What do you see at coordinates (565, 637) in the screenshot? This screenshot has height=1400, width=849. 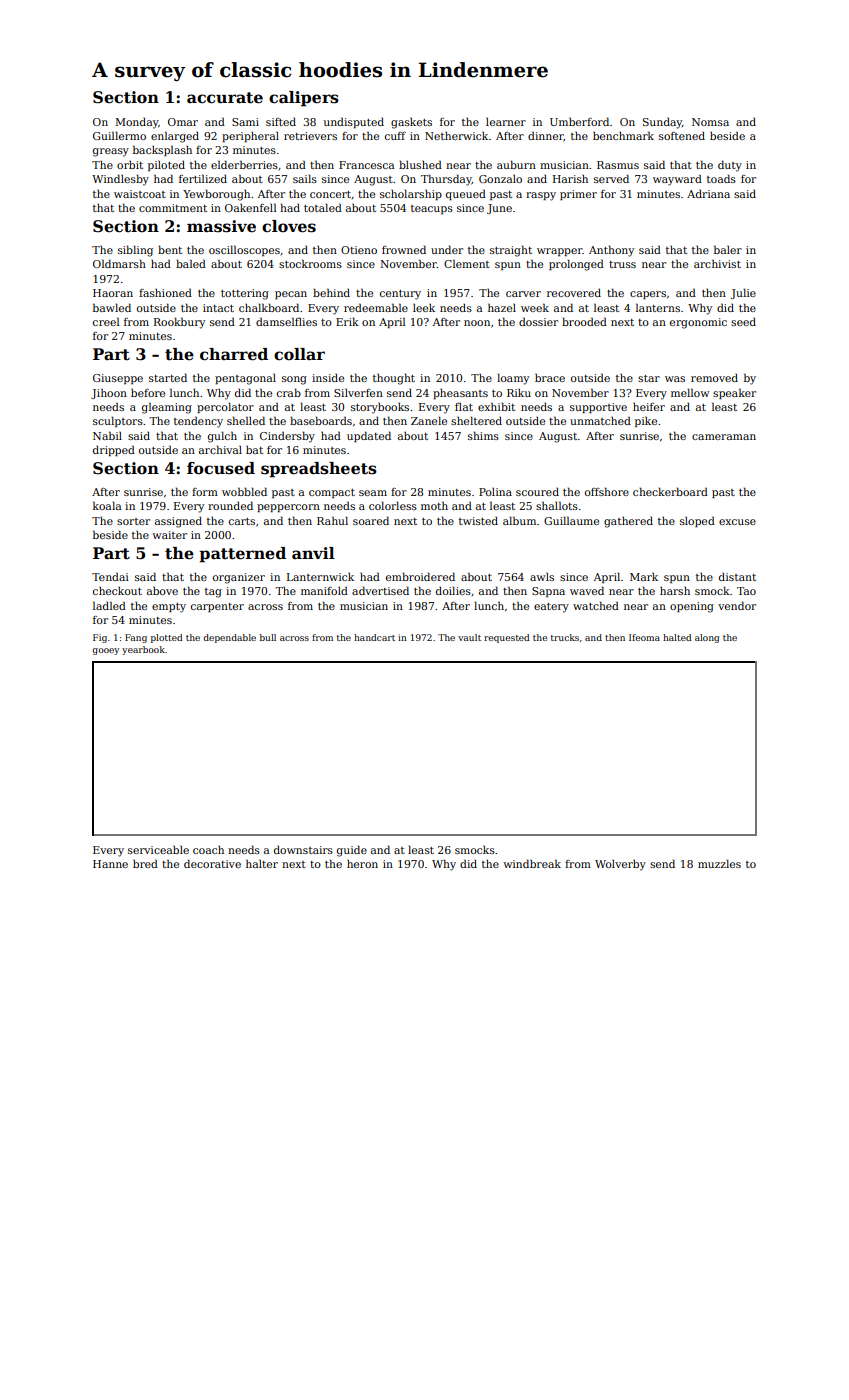 I see `trucks` at bounding box center [565, 637].
